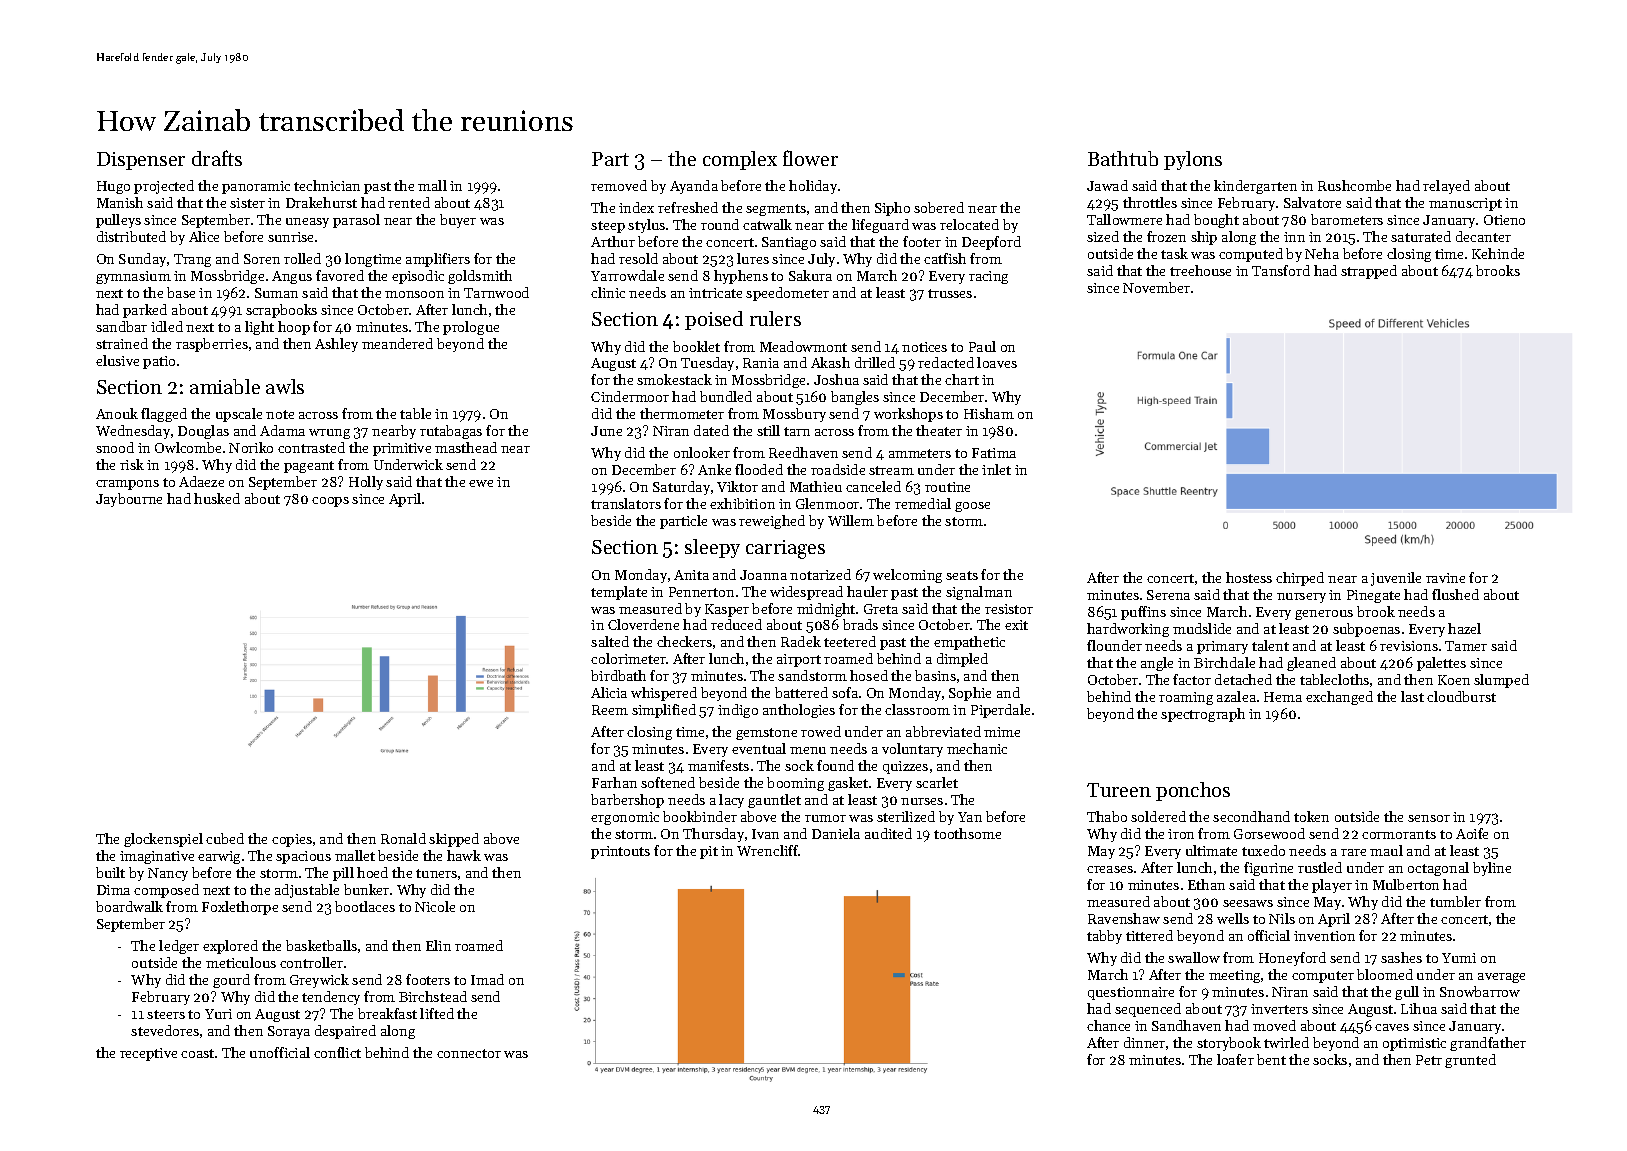 This page has height=1151, width=1627. I want to click on goose, so click(972, 507).
